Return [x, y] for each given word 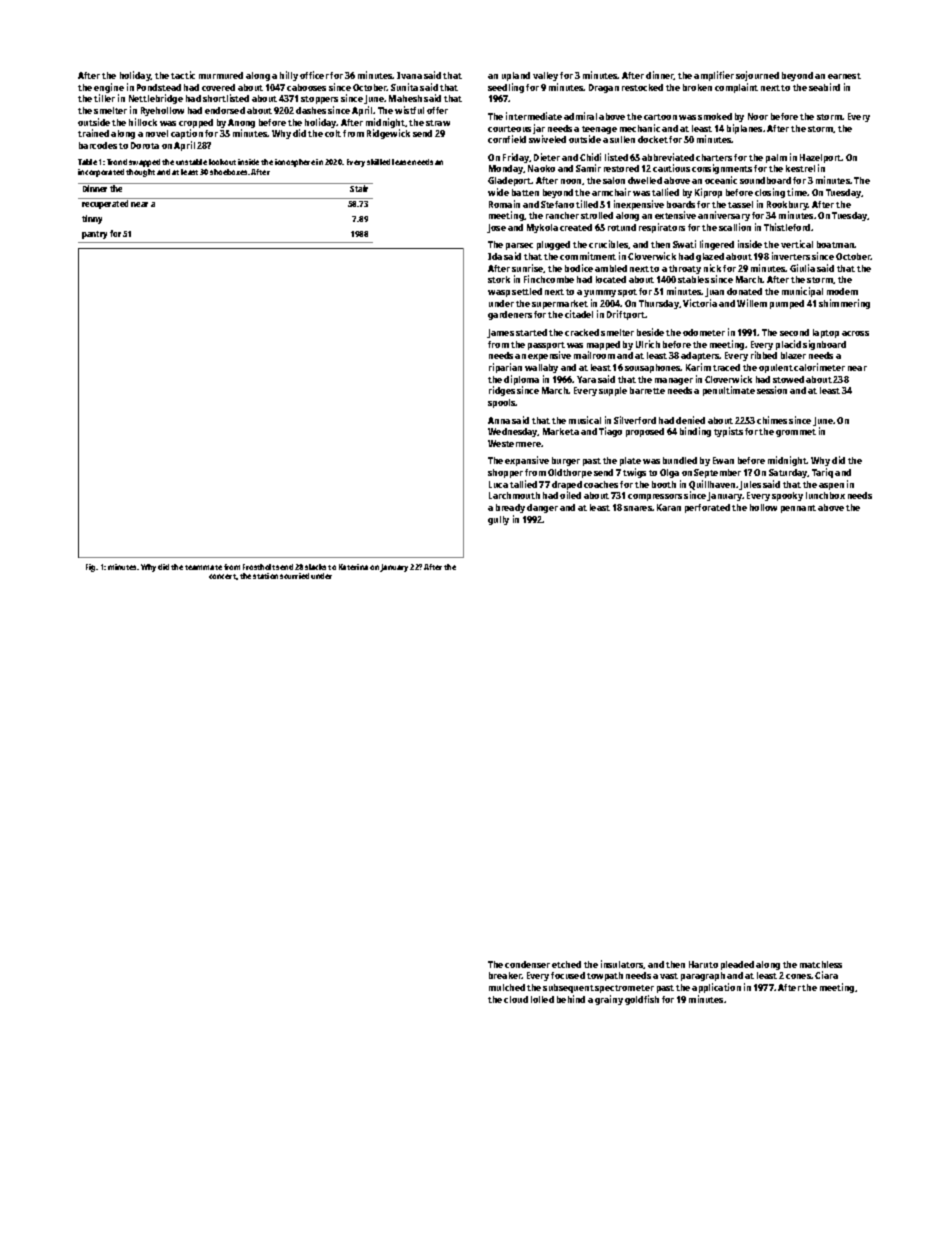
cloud [516, 999]
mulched [507, 987]
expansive [527, 461]
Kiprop [708, 193]
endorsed [225, 110]
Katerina [353, 567]
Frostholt [259, 567]
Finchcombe [549, 279]
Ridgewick [388, 134]
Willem [752, 303]
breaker [505, 975]
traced [726, 367]
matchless [821, 964]
